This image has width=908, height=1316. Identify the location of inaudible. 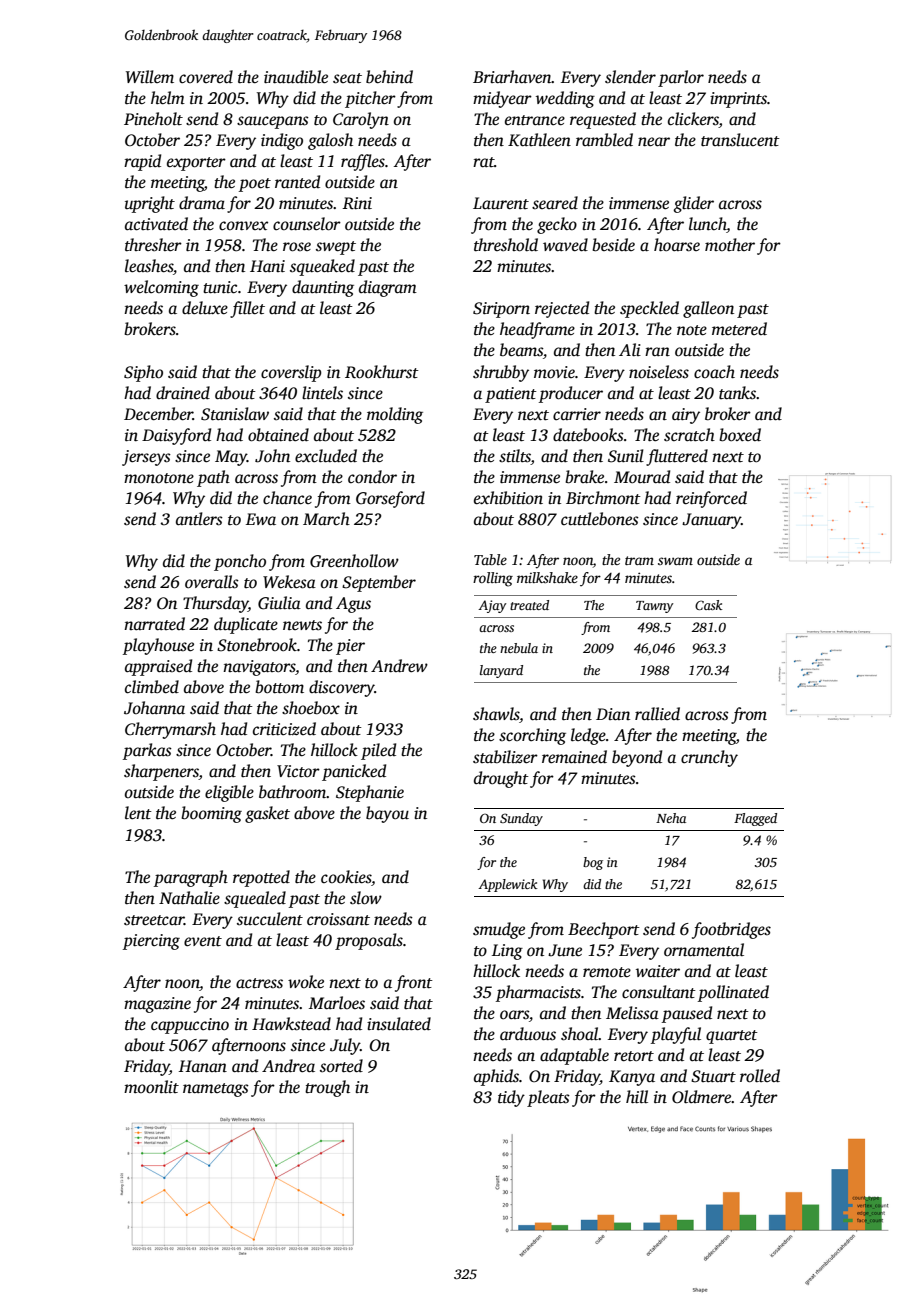
(296, 77).
